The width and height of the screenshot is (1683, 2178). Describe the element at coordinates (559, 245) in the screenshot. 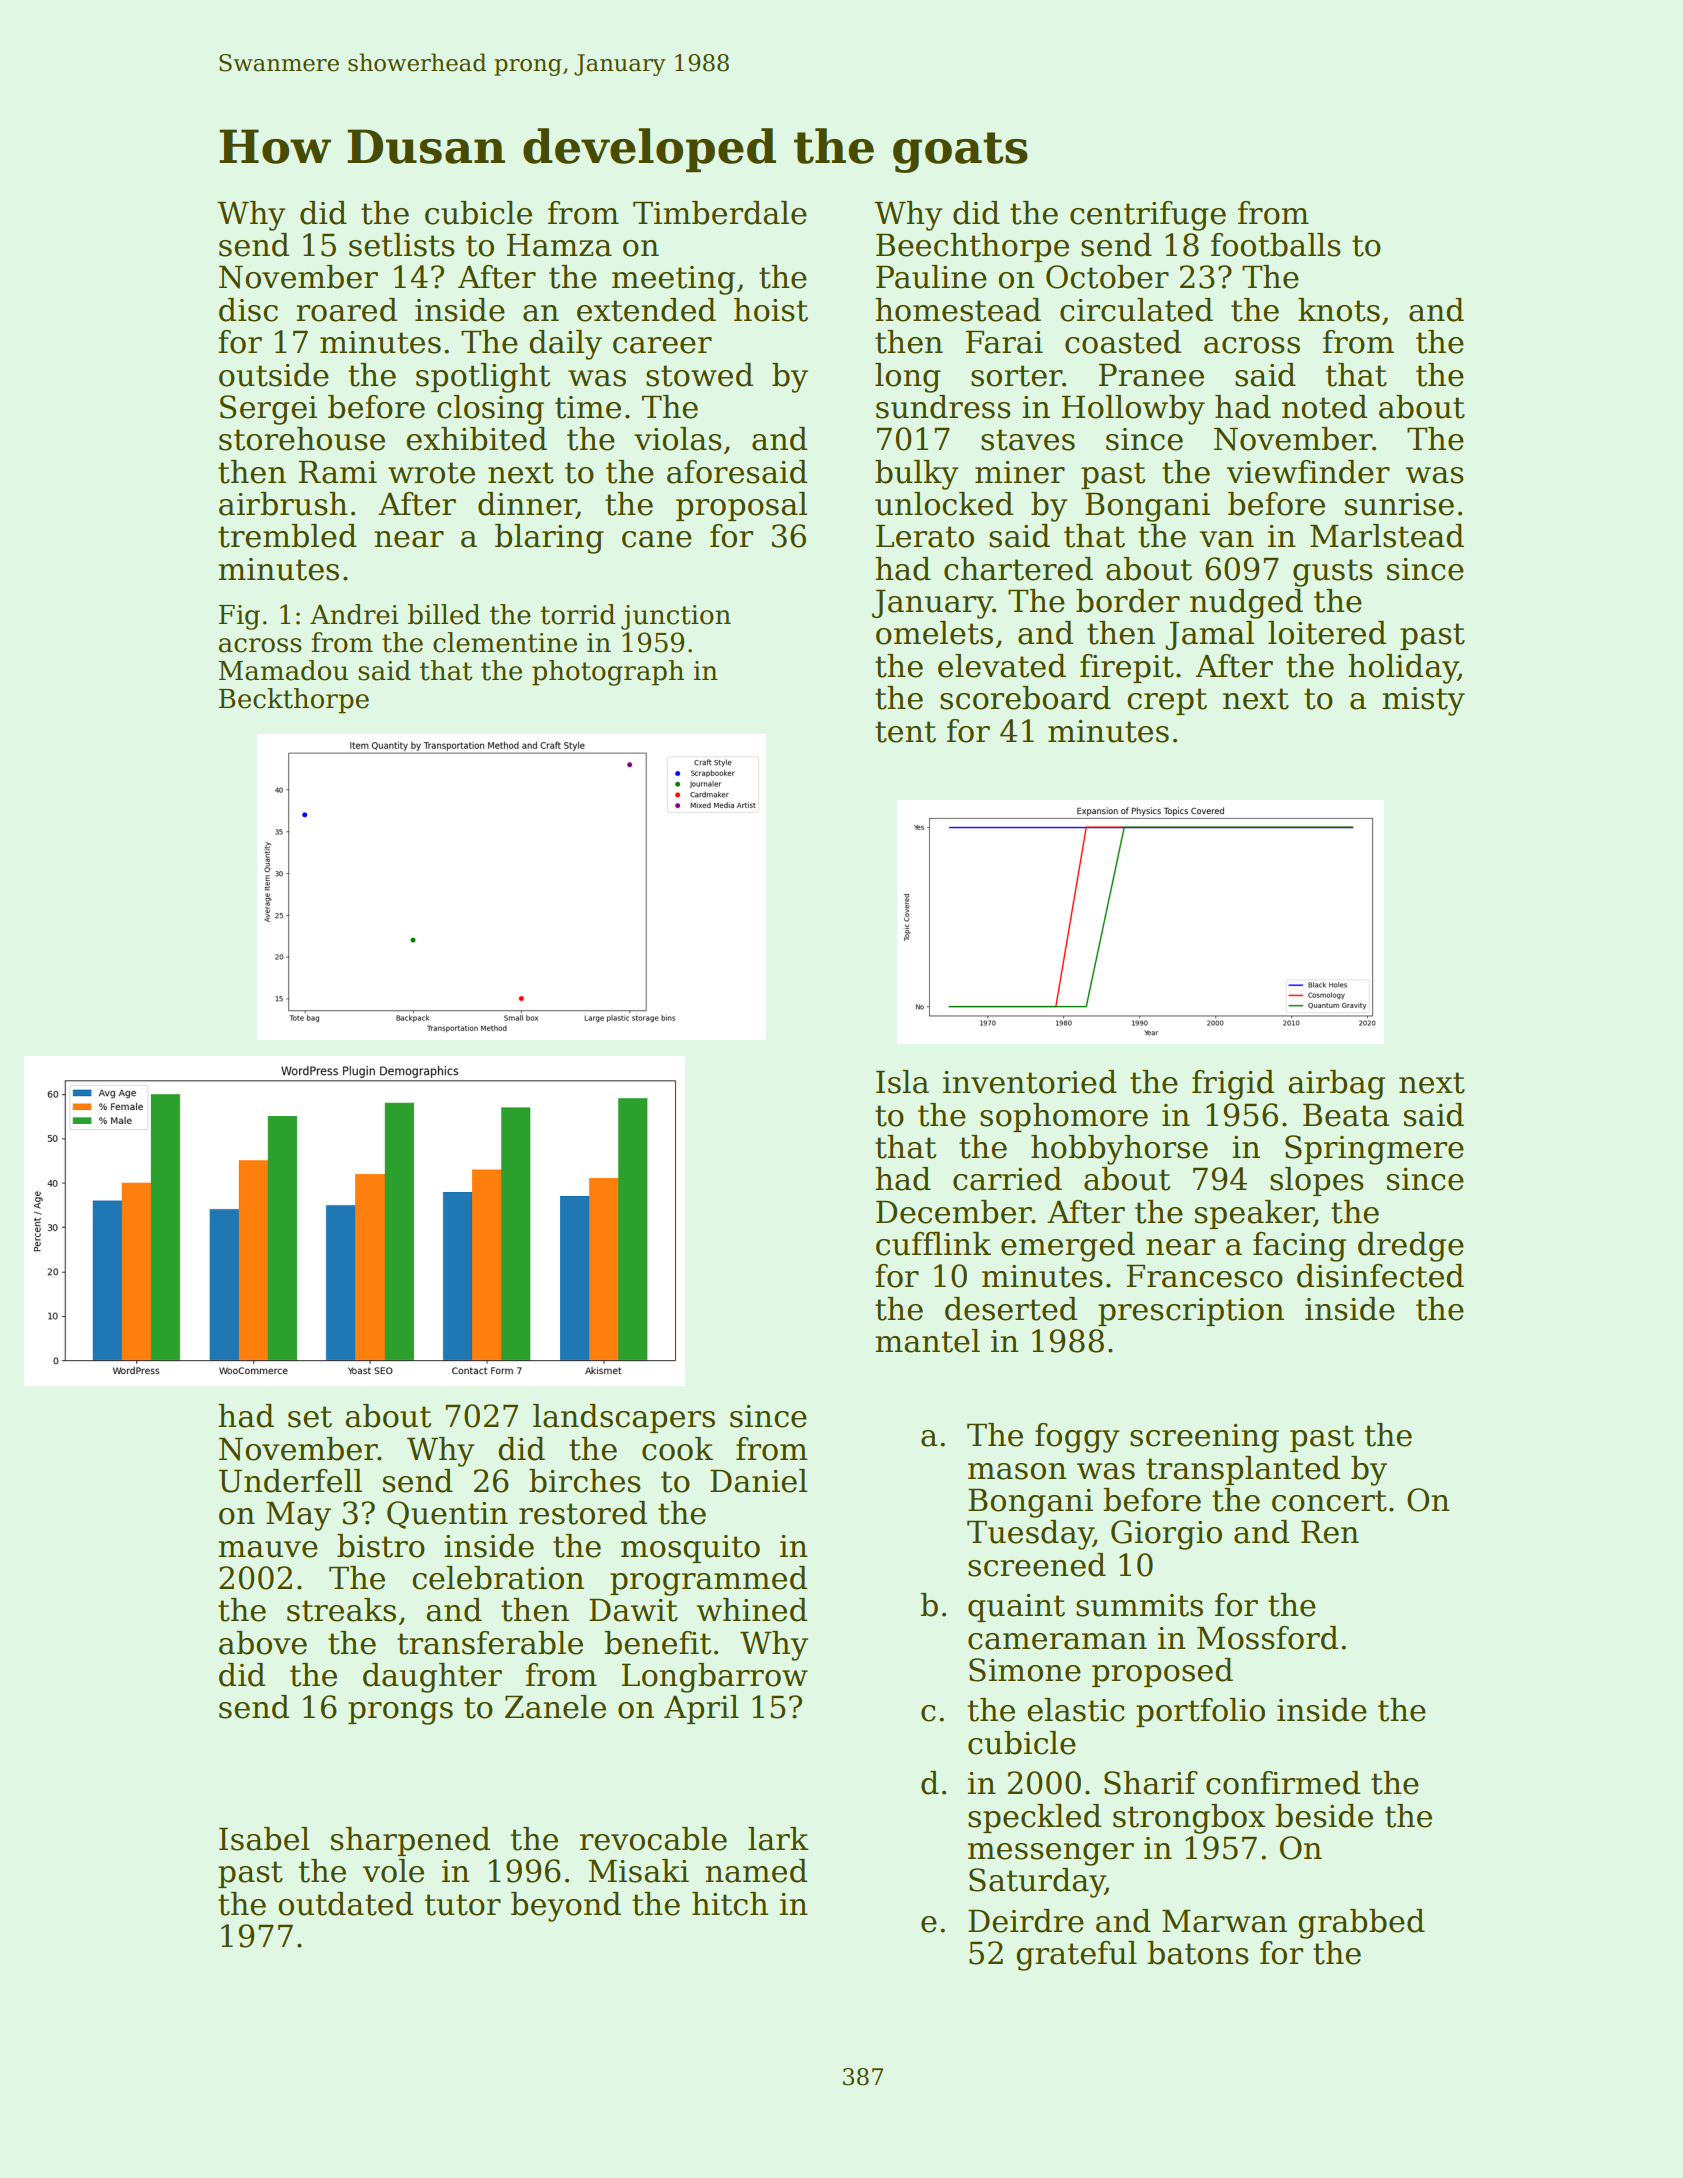

I see `Hamza` at that location.
